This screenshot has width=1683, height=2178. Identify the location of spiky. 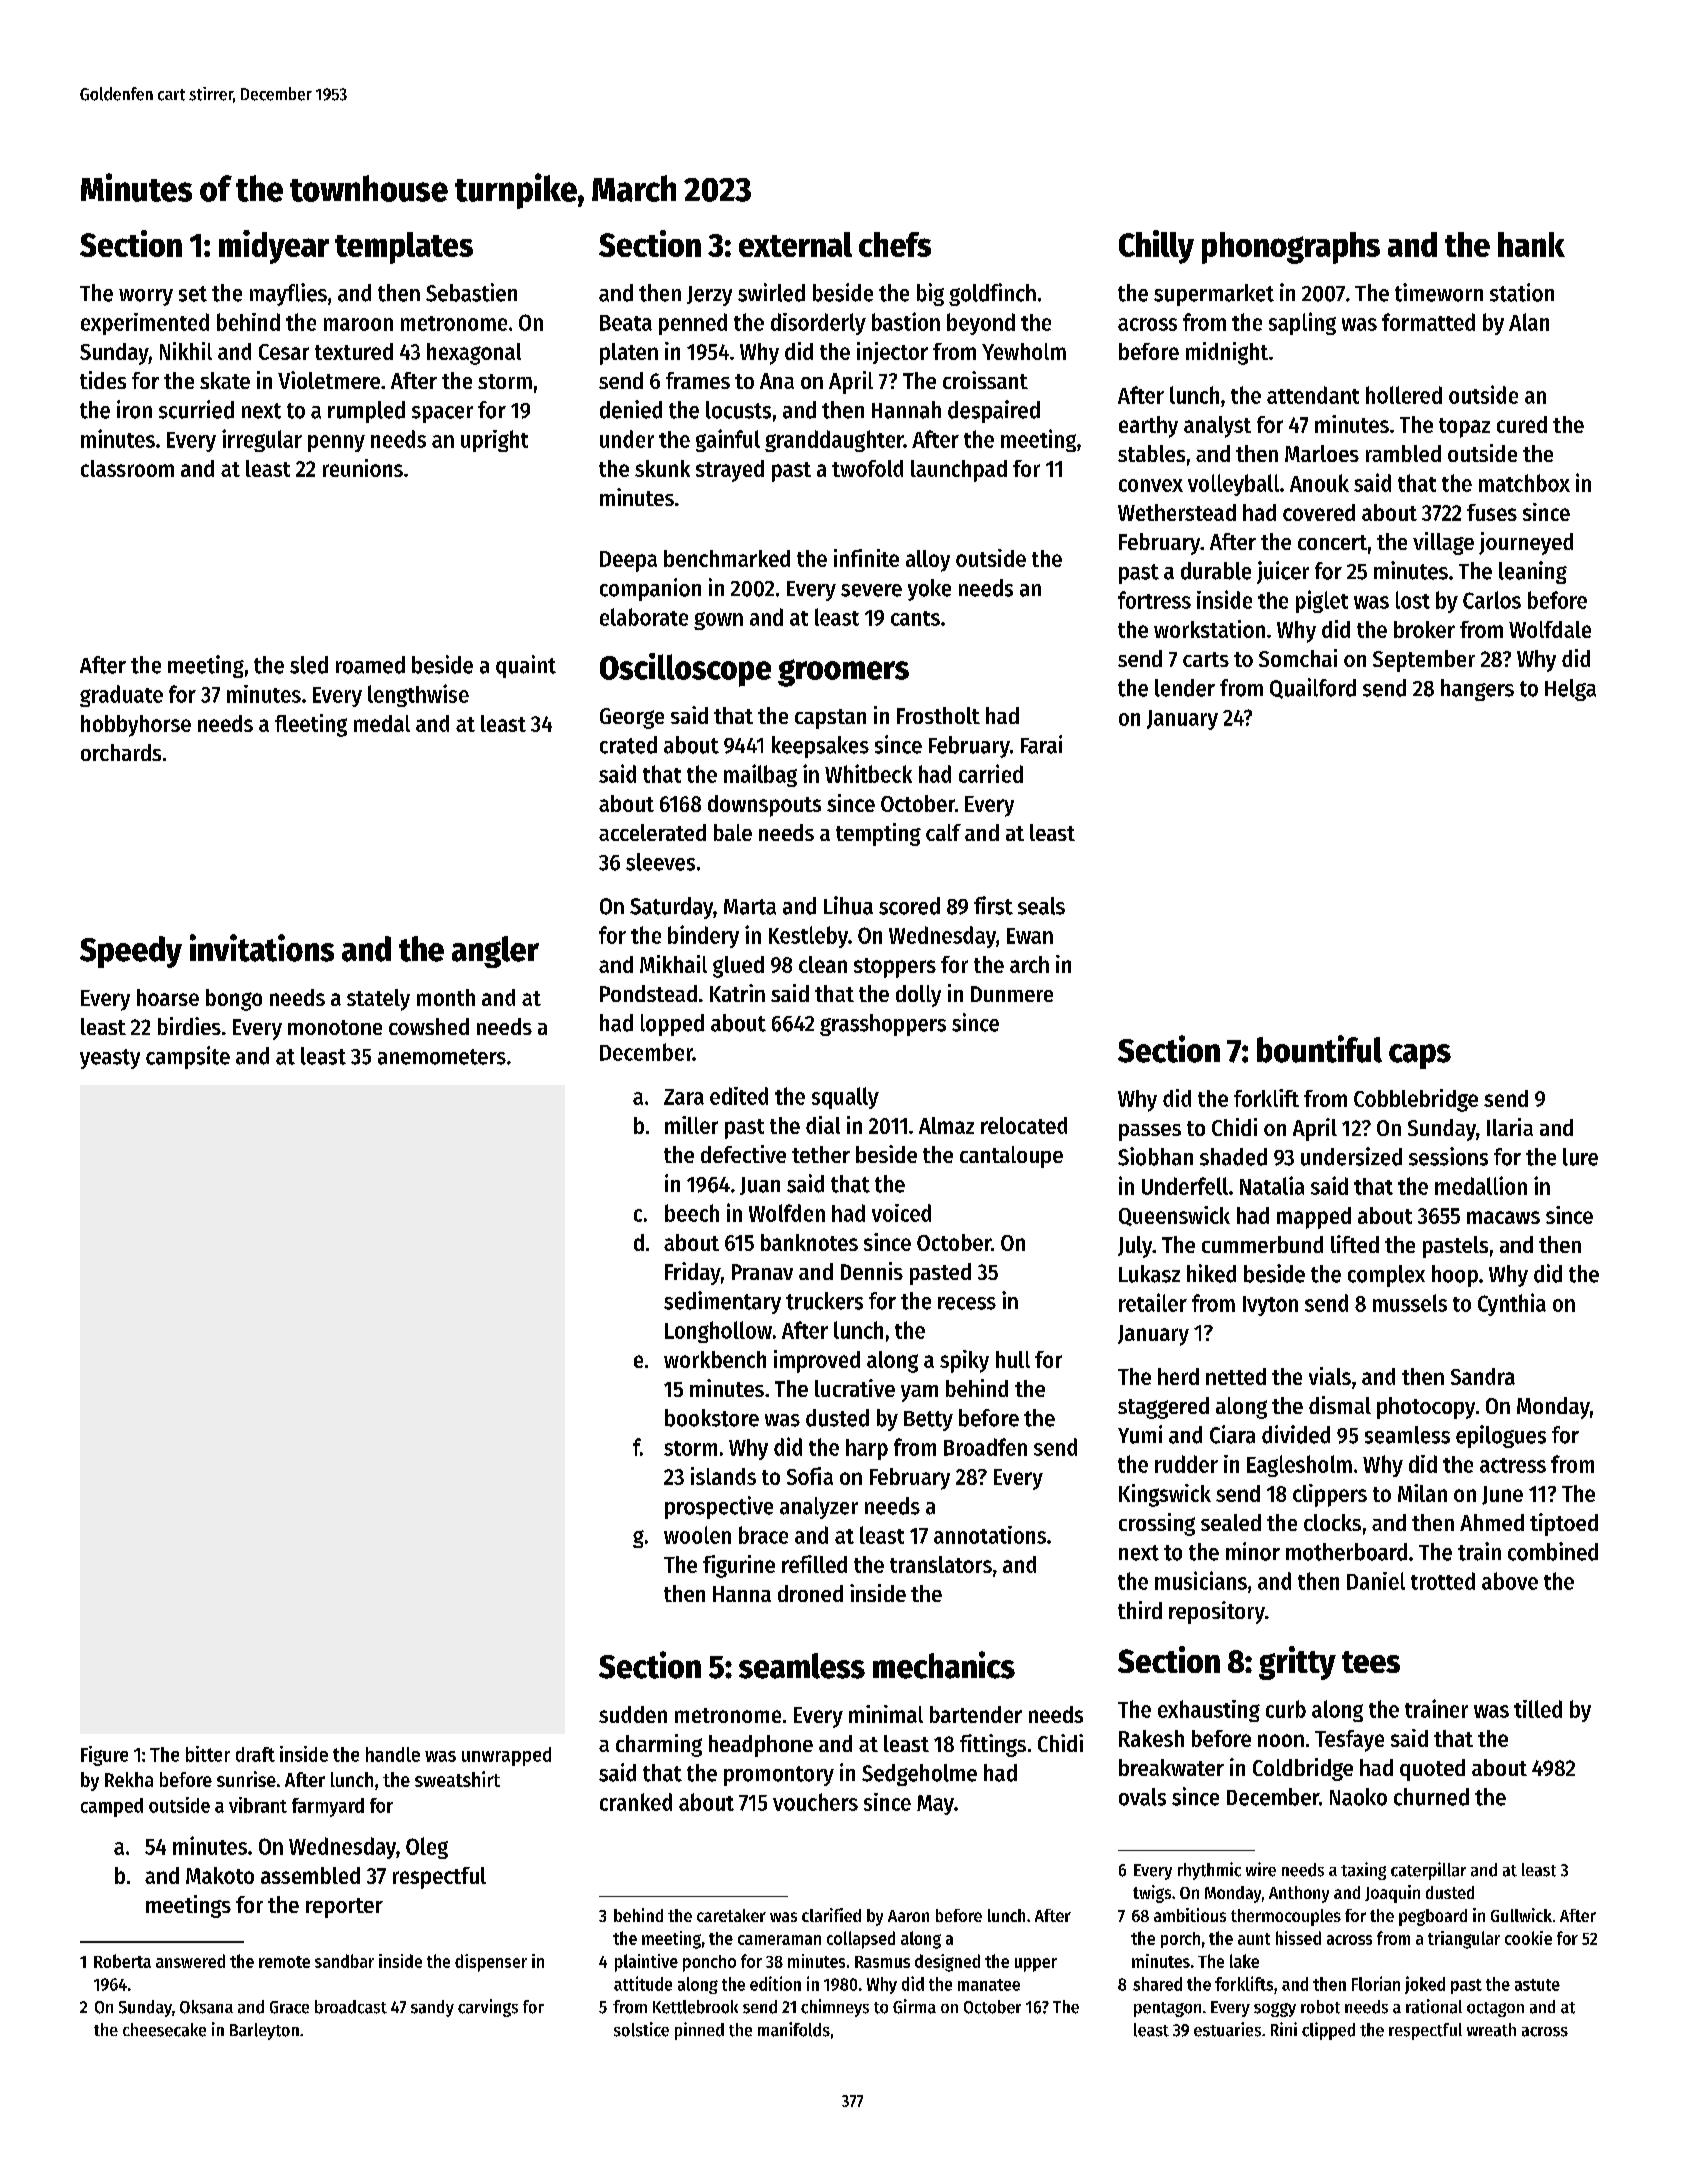
(964, 1361).
